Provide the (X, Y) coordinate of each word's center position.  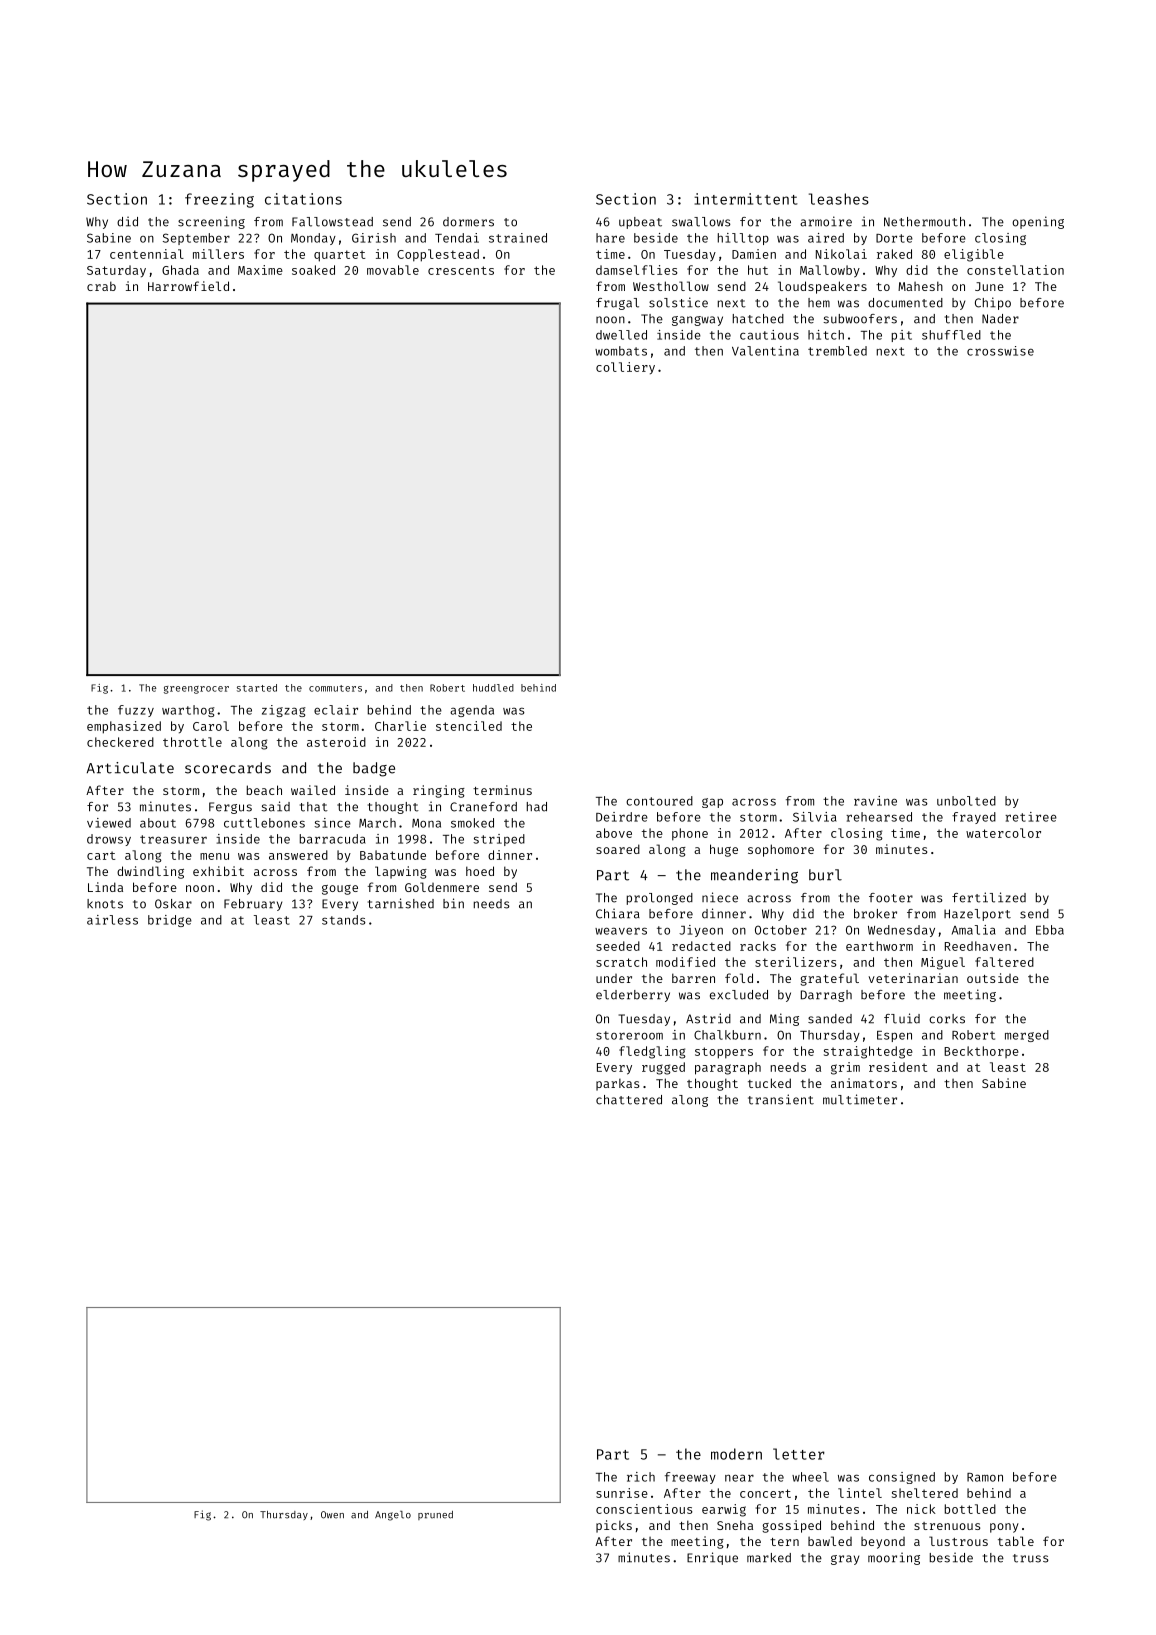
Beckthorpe (981, 1052)
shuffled (951, 335)
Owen (332, 1515)
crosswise (1000, 351)
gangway (697, 321)
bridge (170, 921)
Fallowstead (332, 222)
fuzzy (136, 711)
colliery (625, 368)
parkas (617, 1085)
